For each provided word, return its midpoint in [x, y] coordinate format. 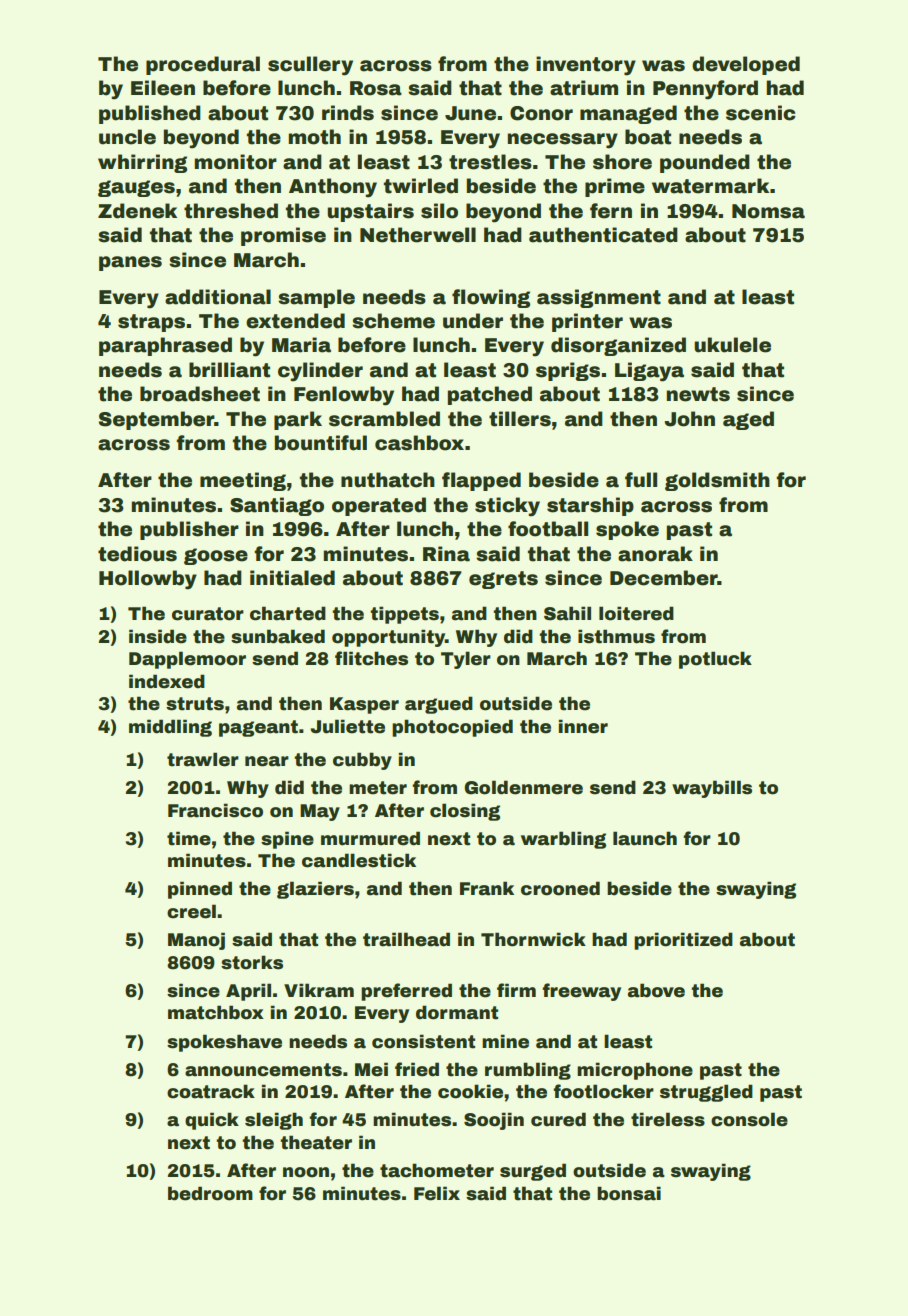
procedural [203, 65]
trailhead [406, 939]
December [664, 578]
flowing [491, 298]
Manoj [196, 941]
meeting [243, 481]
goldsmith [717, 481]
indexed [167, 681]
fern [611, 211]
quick [212, 1121]
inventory [586, 66]
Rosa [376, 88]
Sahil [567, 613]
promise [283, 236]
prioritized [683, 941]
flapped [481, 481]
